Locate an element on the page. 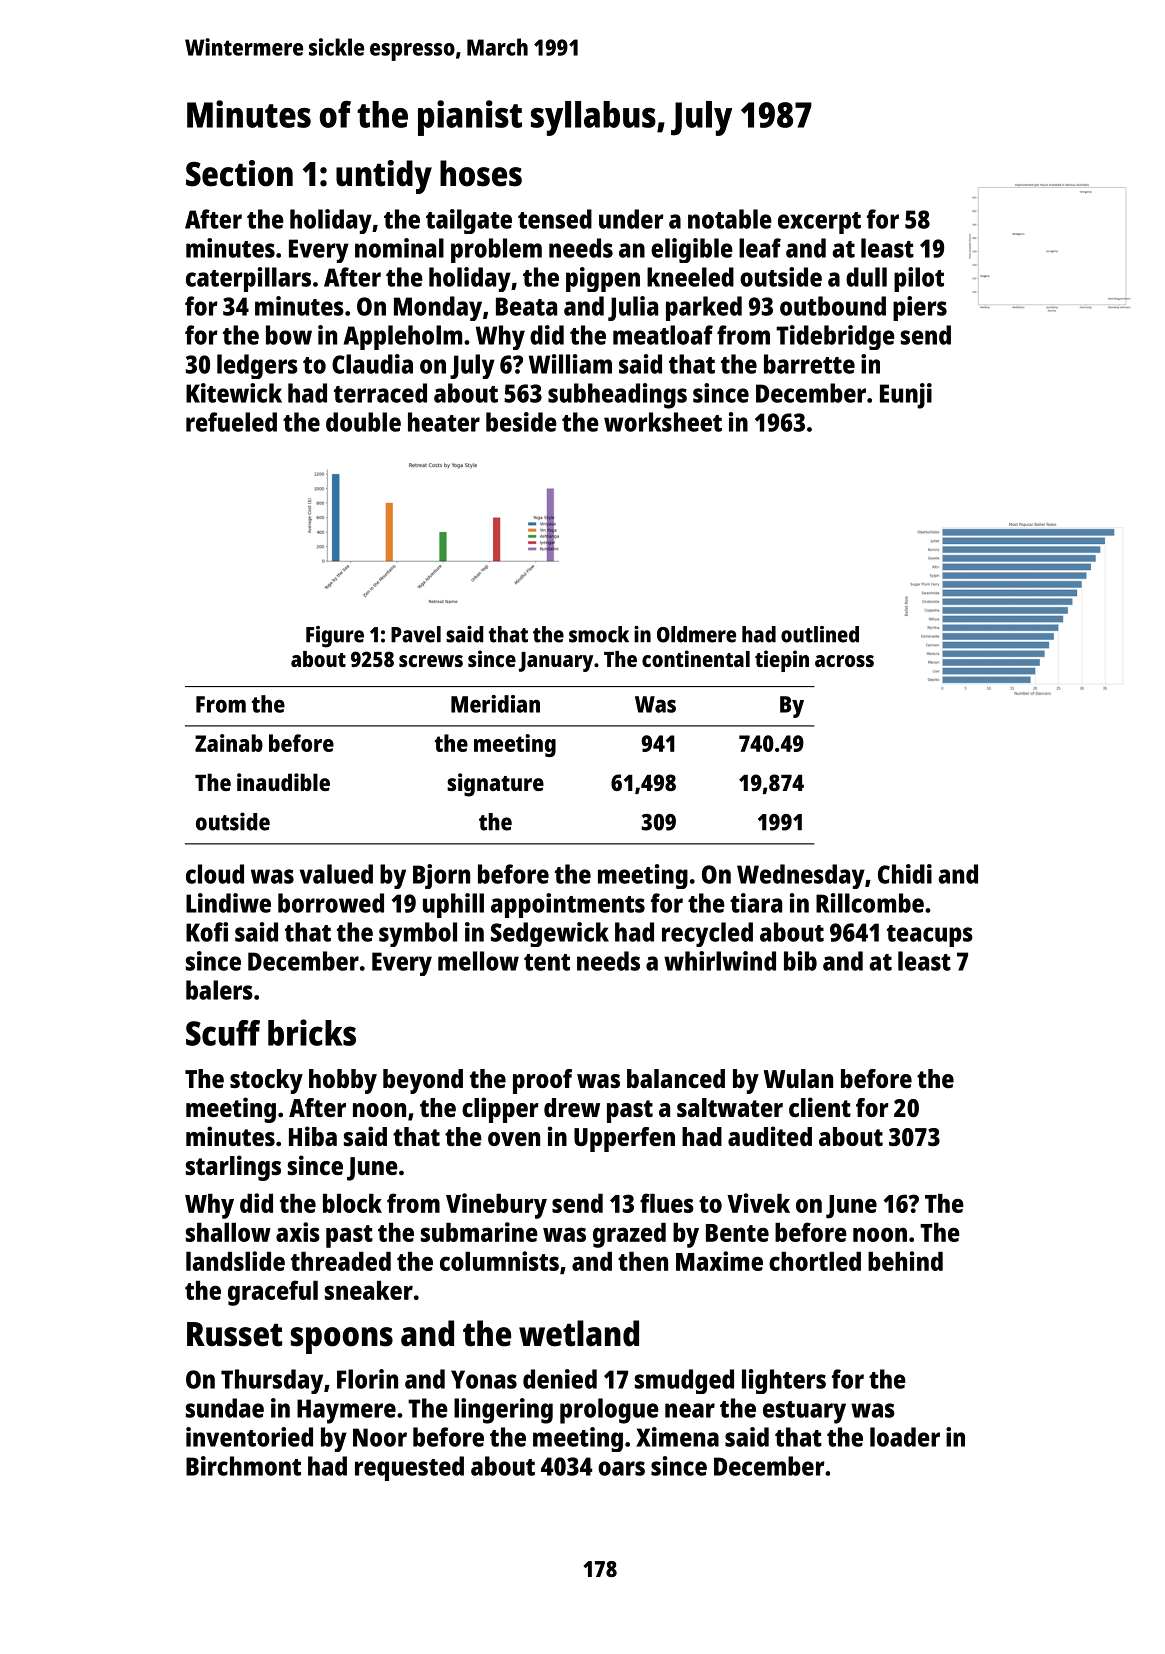  behind is located at coordinates (905, 1261).
